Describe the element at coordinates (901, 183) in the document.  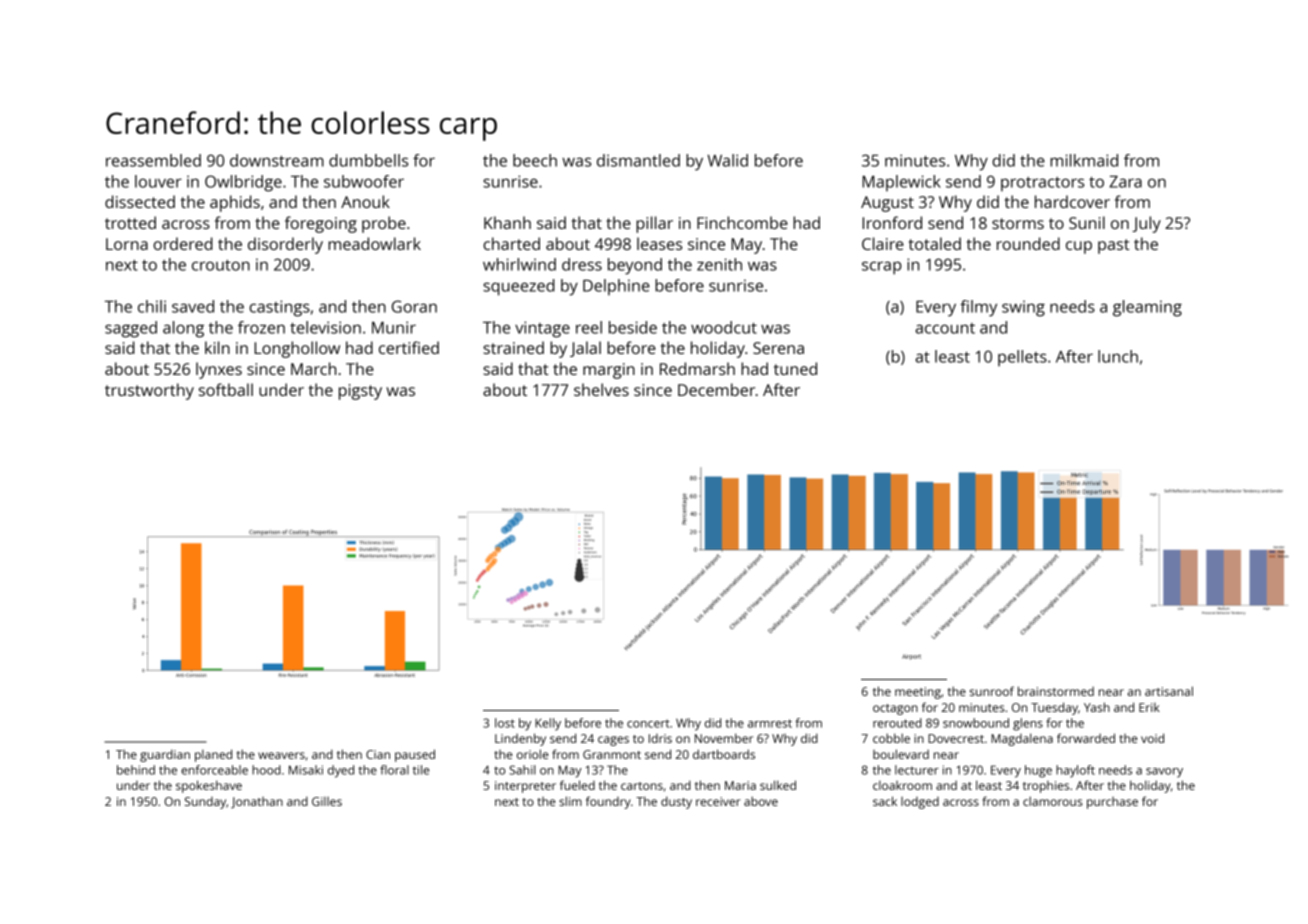
I see `Maplewick` at that location.
